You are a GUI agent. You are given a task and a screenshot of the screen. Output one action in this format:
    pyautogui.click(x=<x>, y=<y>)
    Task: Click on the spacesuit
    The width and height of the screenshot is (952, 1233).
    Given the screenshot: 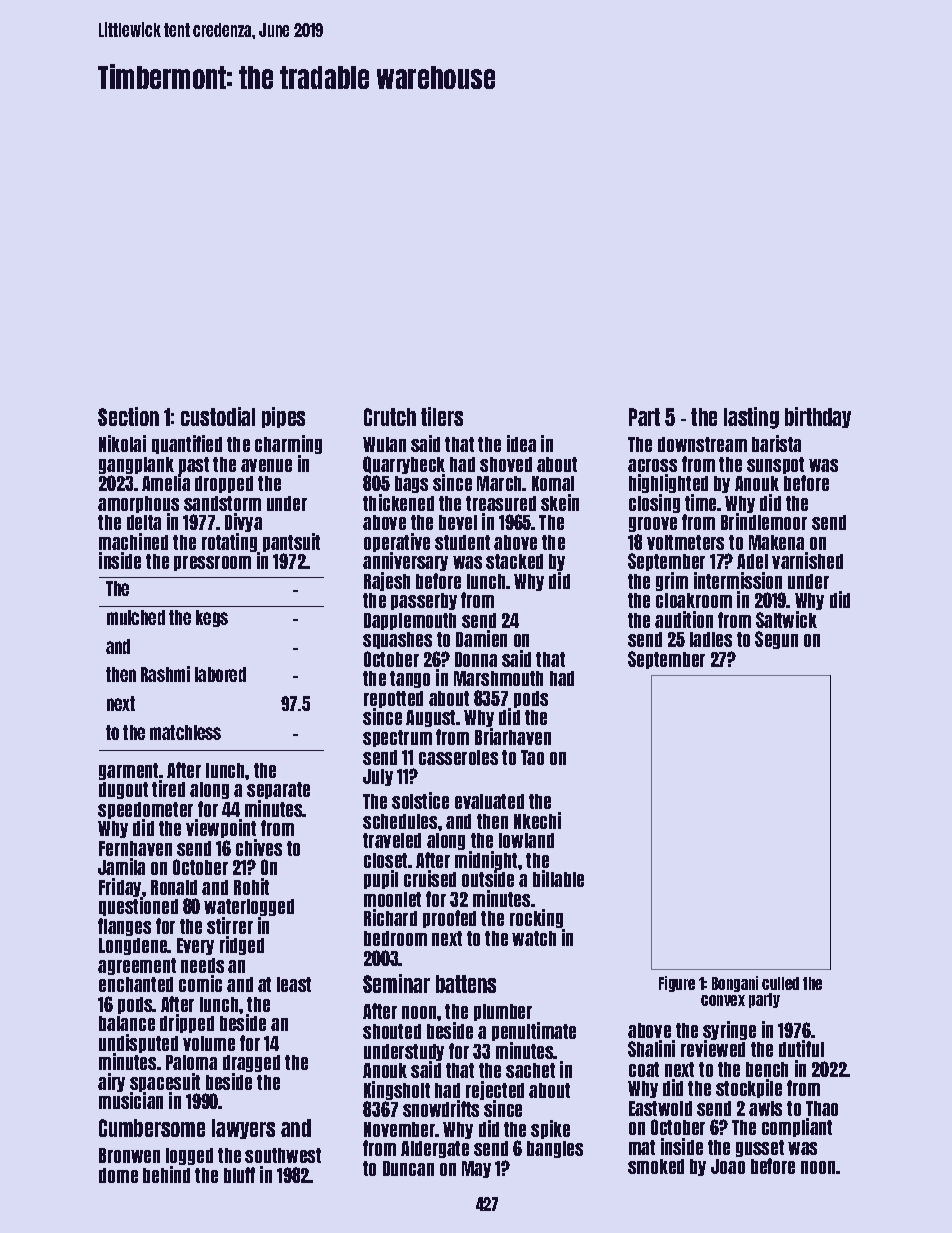 What is the action you would take?
    pyautogui.click(x=165, y=1083)
